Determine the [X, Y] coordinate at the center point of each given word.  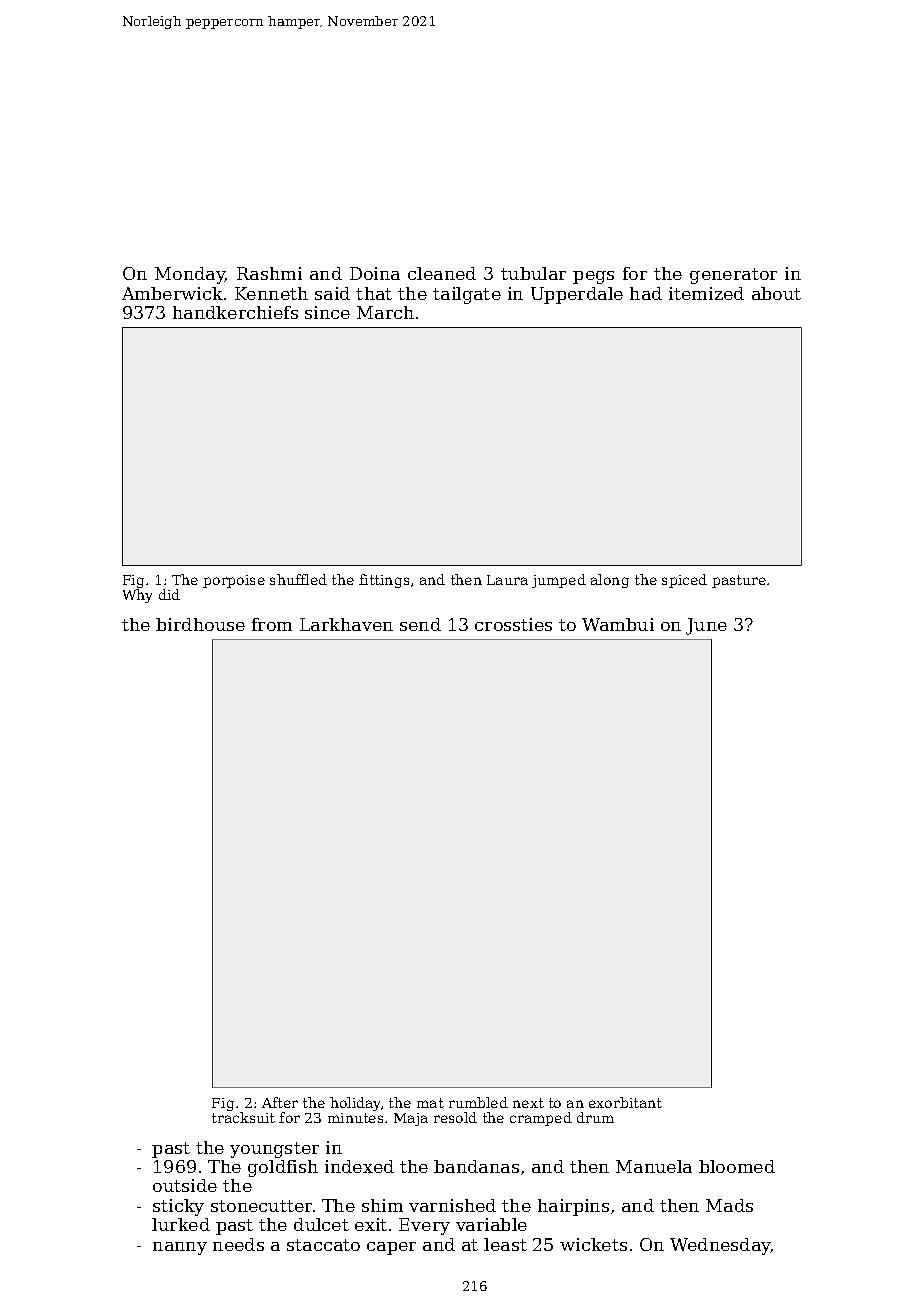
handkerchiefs [235, 312]
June [706, 626]
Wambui [618, 624]
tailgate [467, 295]
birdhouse [200, 624]
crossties [513, 624]
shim [382, 1205]
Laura [507, 580]
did [169, 594]
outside [185, 1185]
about [776, 293]
